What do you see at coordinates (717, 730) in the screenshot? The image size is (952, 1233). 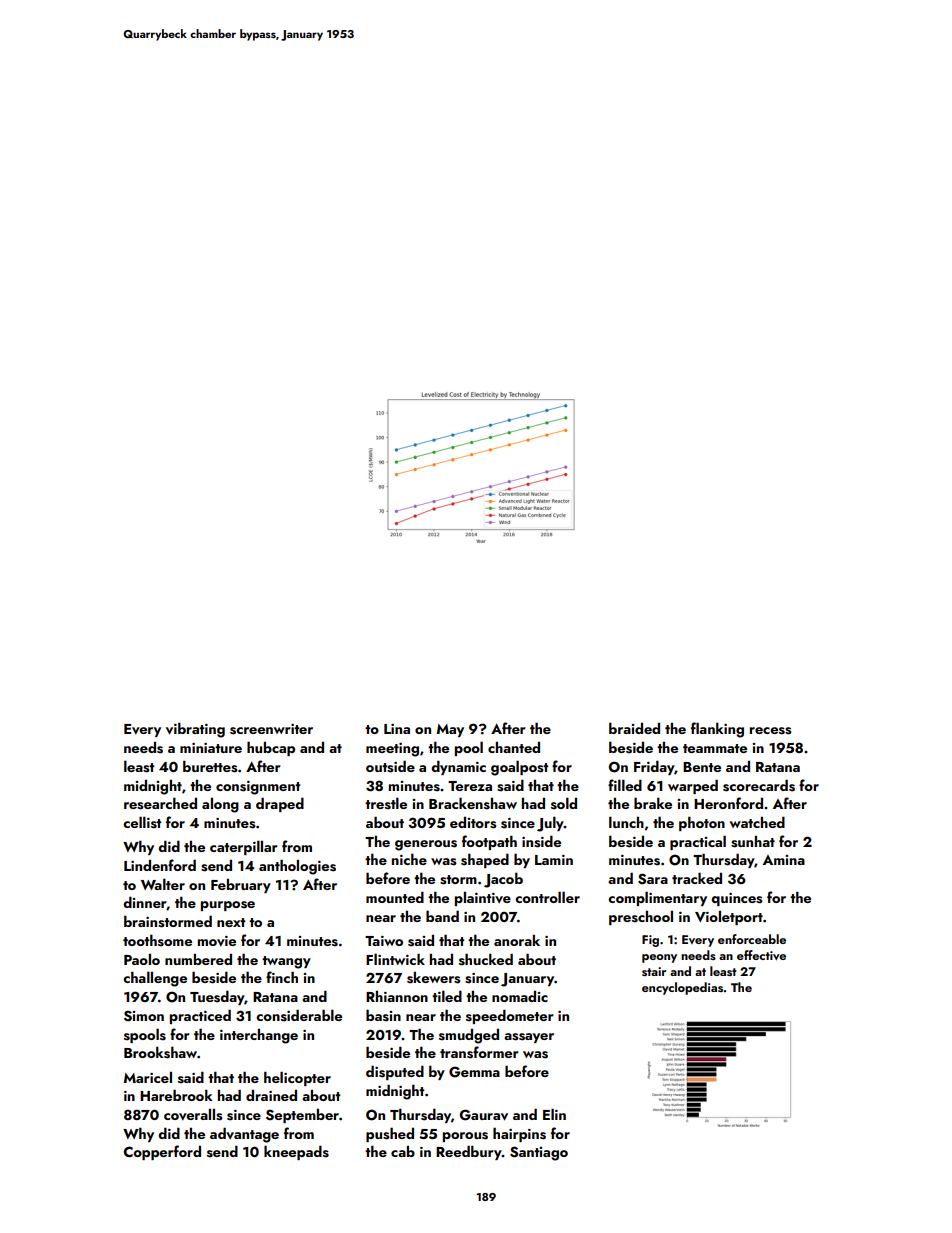 I see `flanking` at bounding box center [717, 730].
